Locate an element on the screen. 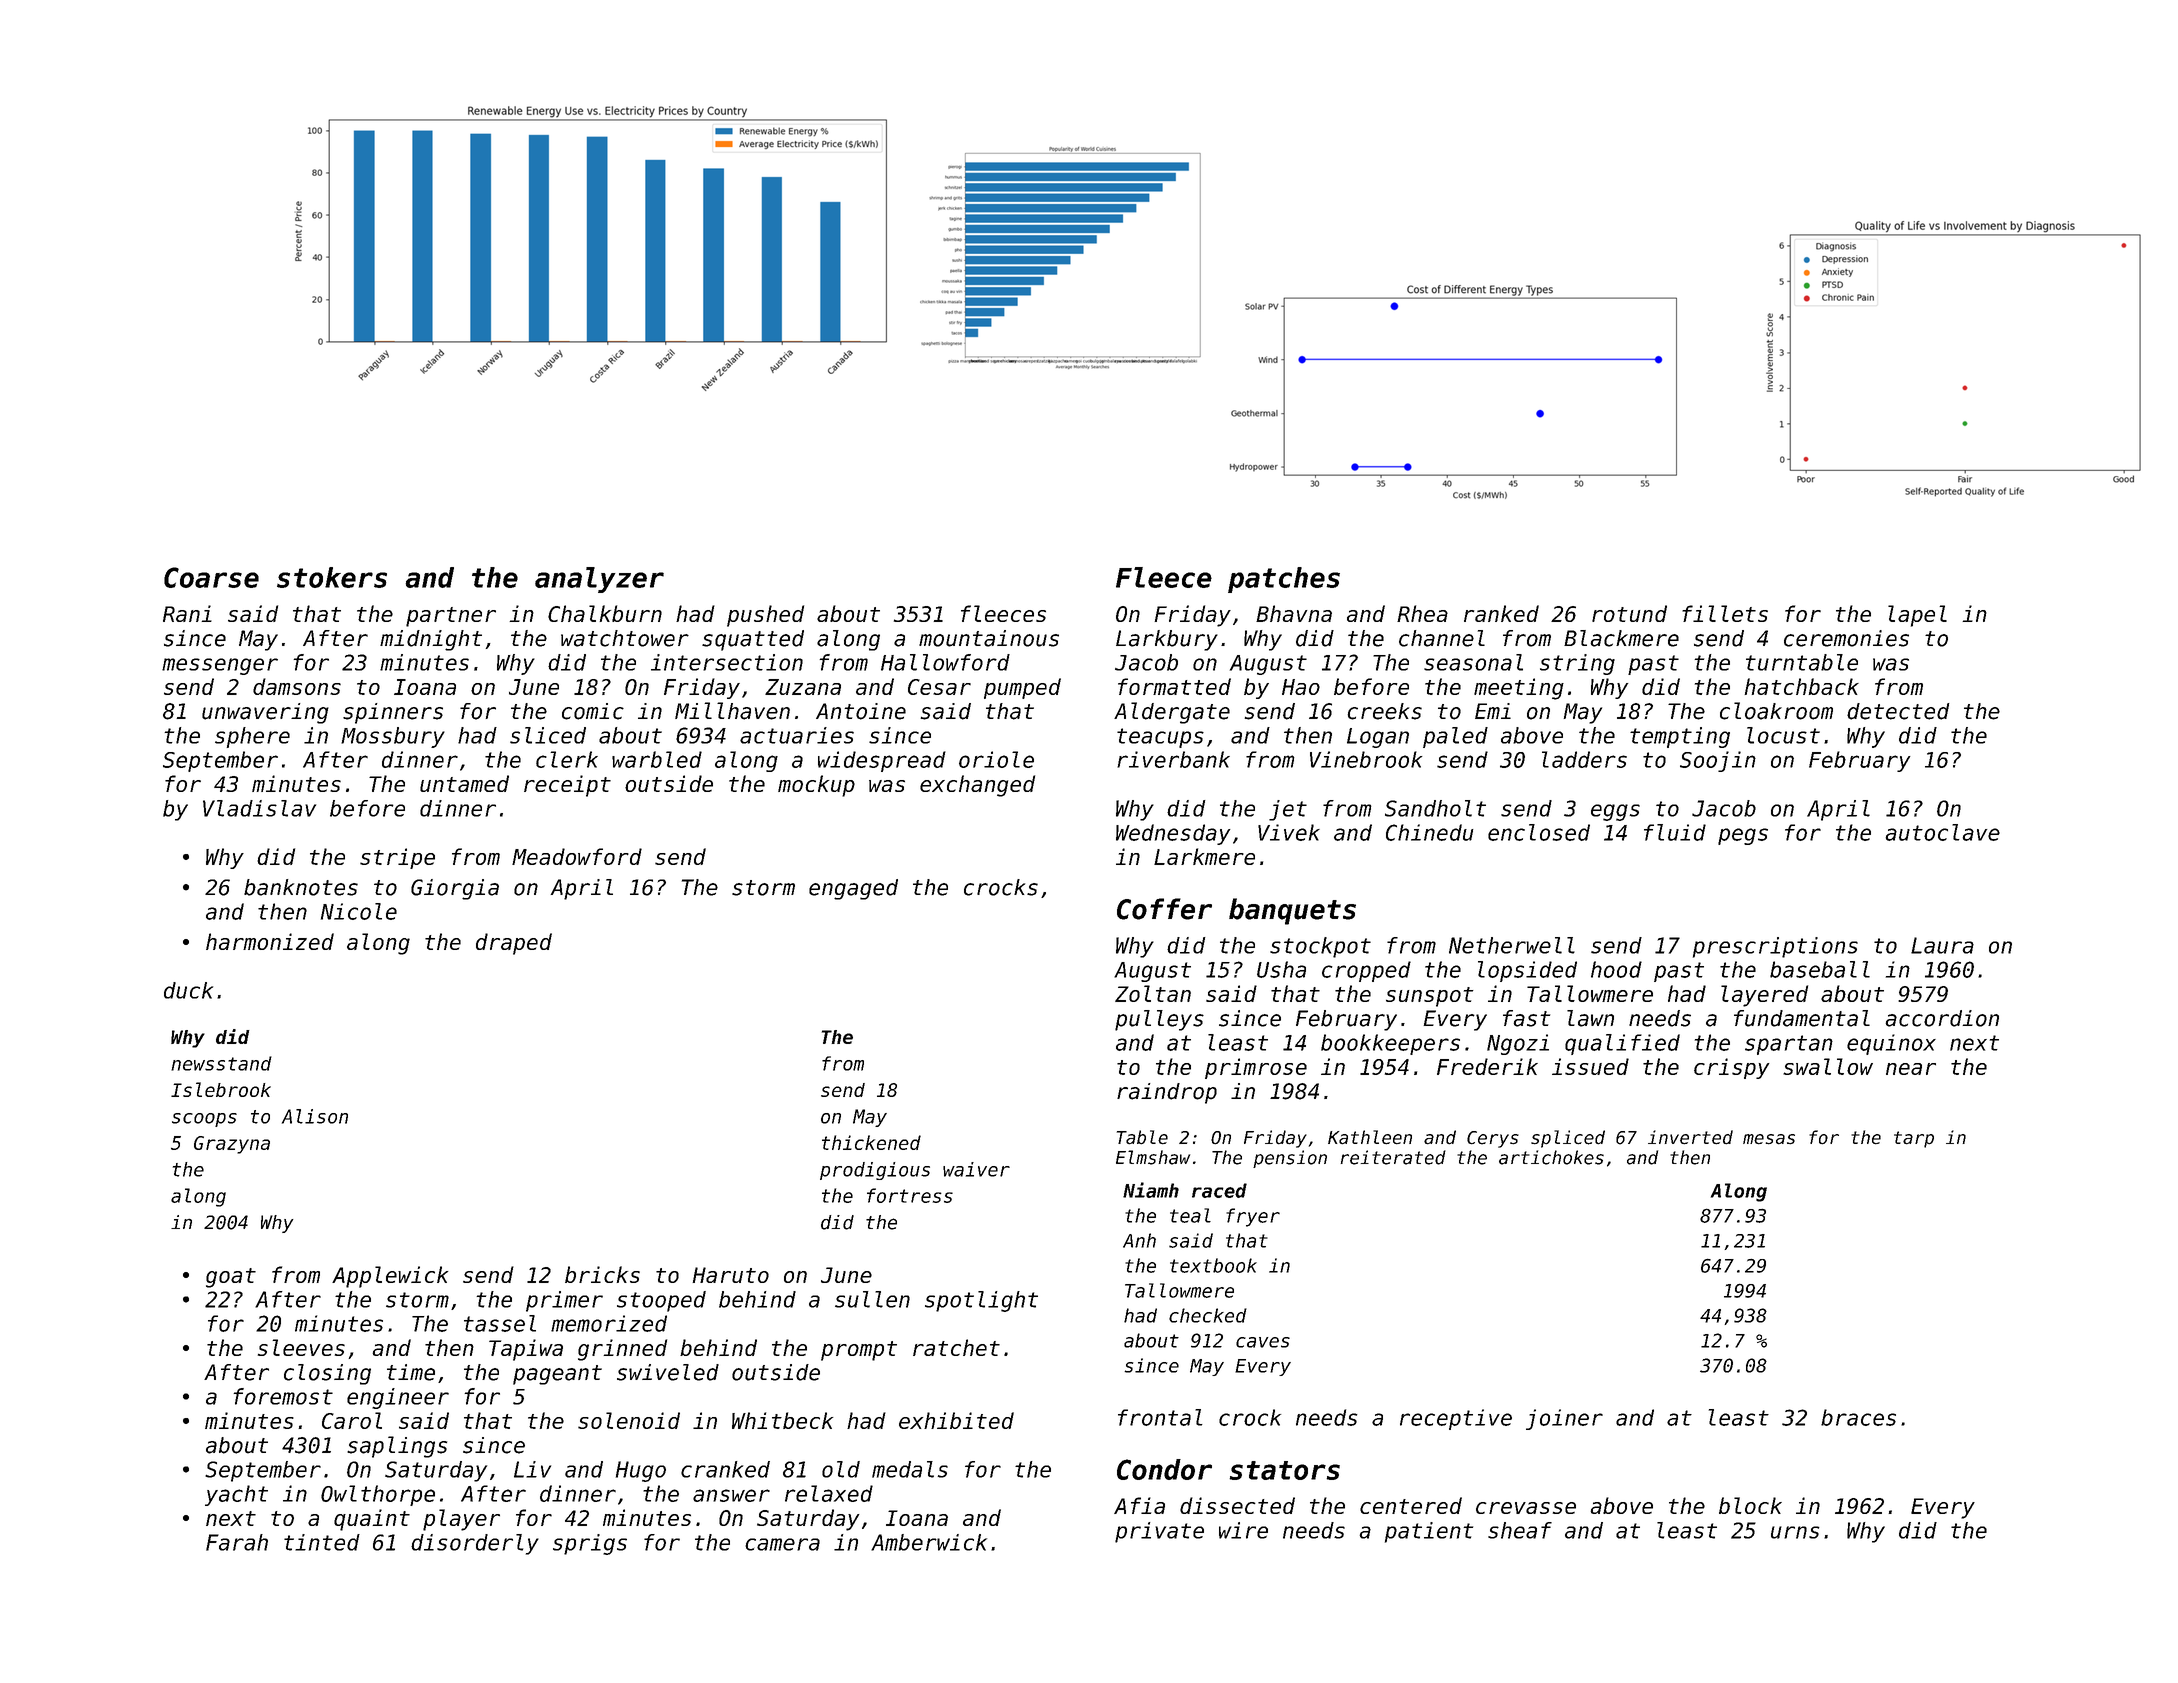 The height and width of the screenshot is (1683, 2178). Islebrook is located at coordinates (221, 1089).
